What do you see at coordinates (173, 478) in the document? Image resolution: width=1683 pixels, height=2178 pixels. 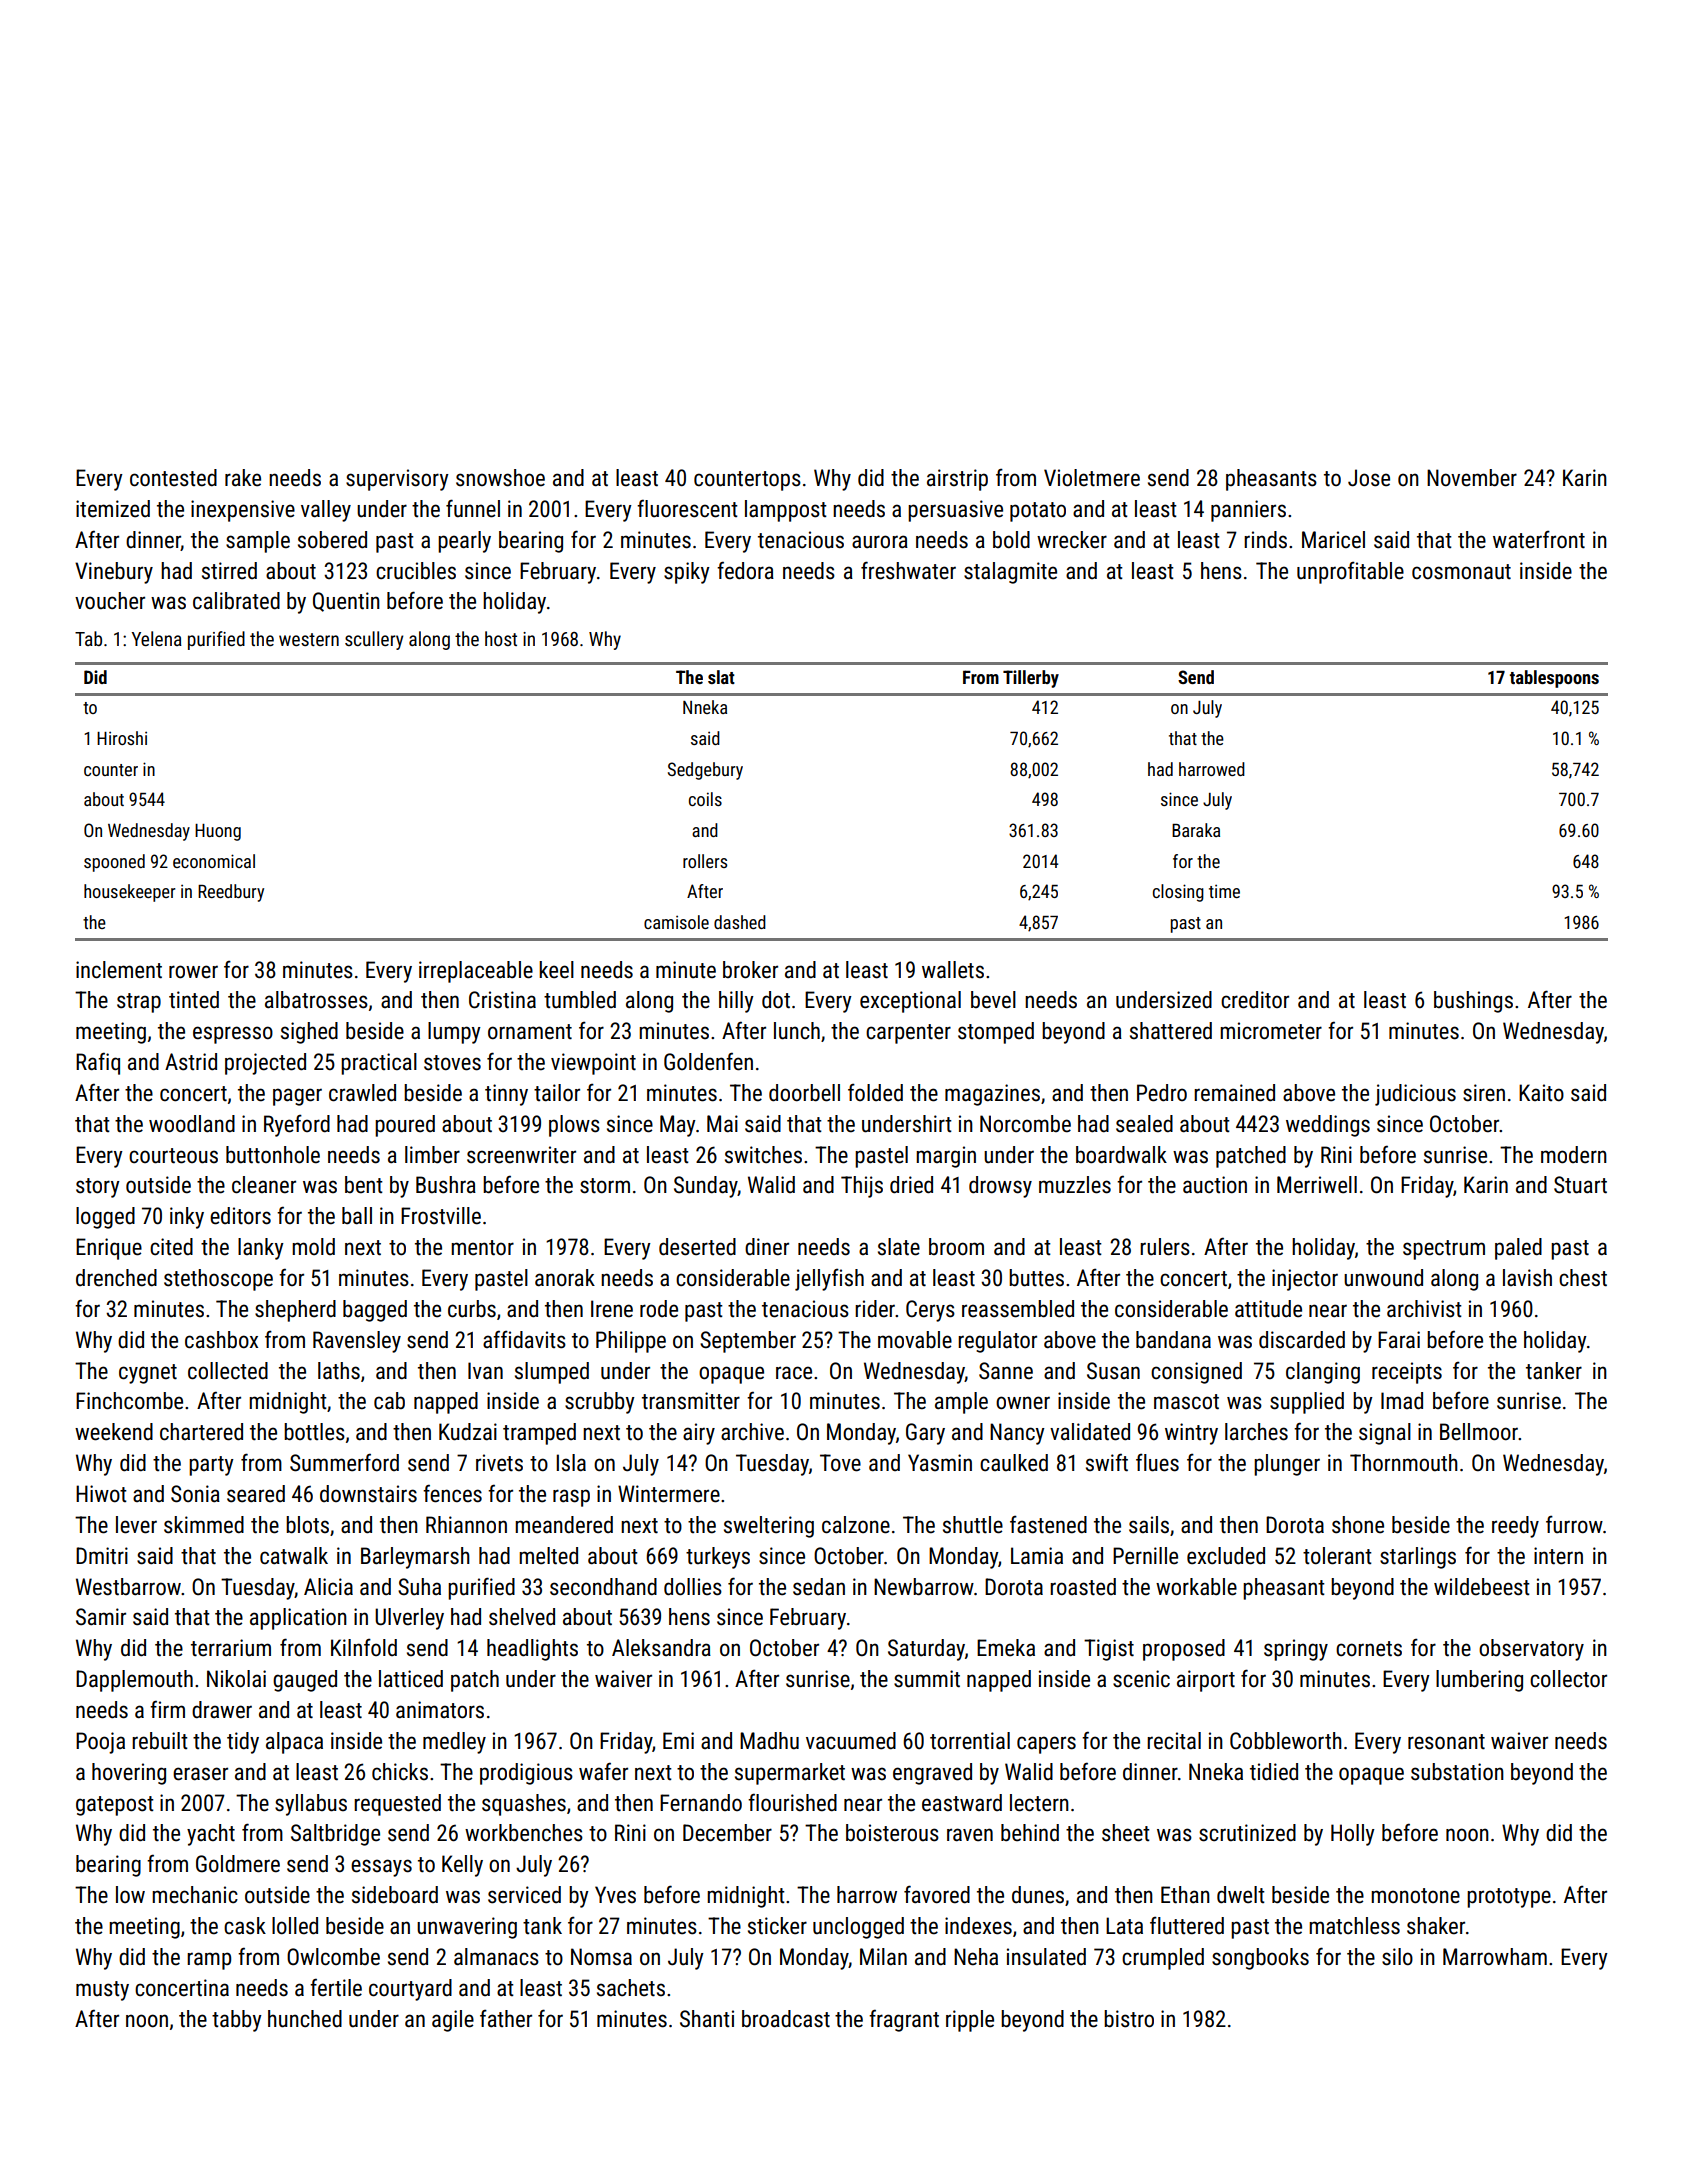 I see `contested` at bounding box center [173, 478].
